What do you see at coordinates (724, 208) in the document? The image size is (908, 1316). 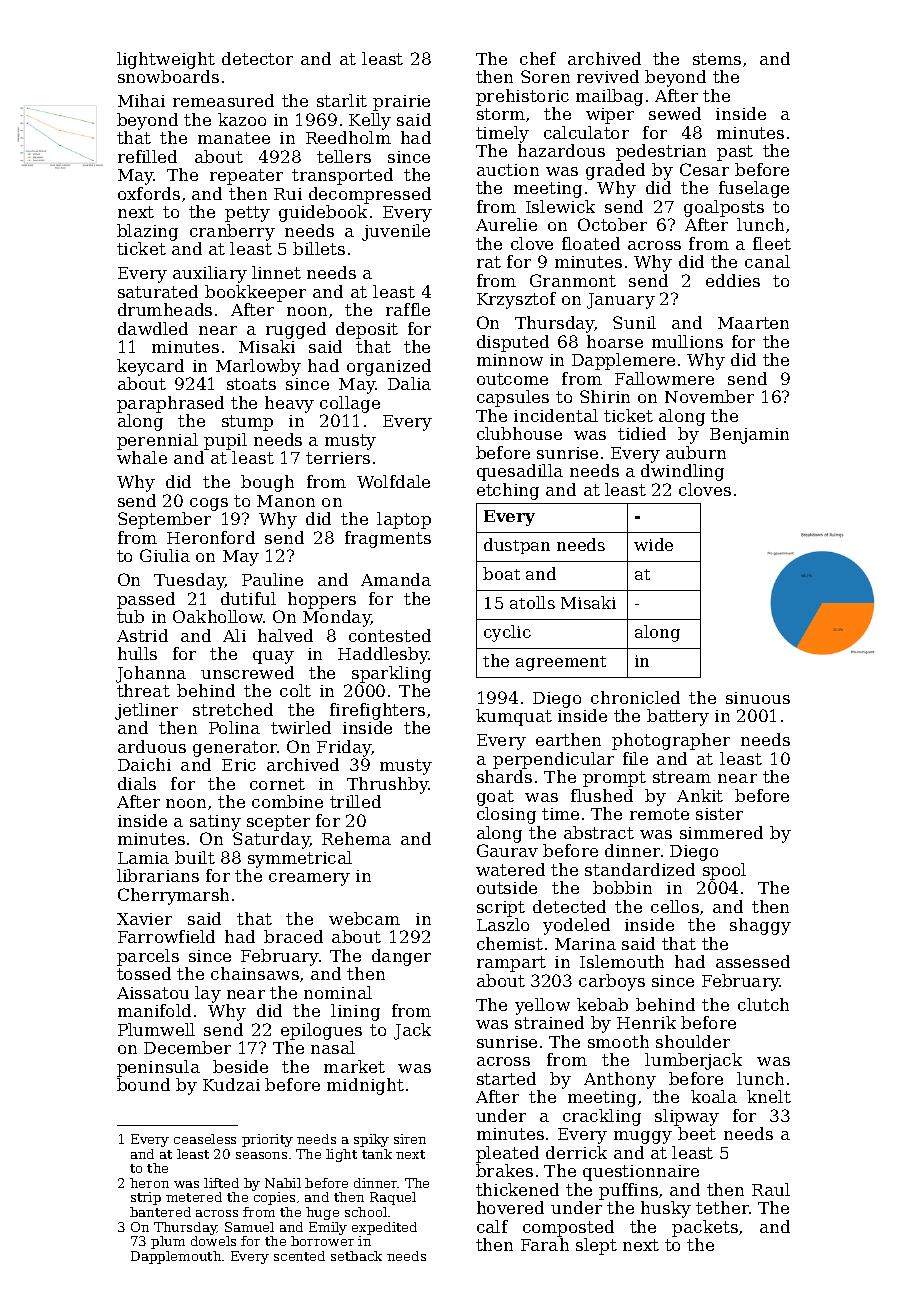 I see `goalposts` at bounding box center [724, 208].
